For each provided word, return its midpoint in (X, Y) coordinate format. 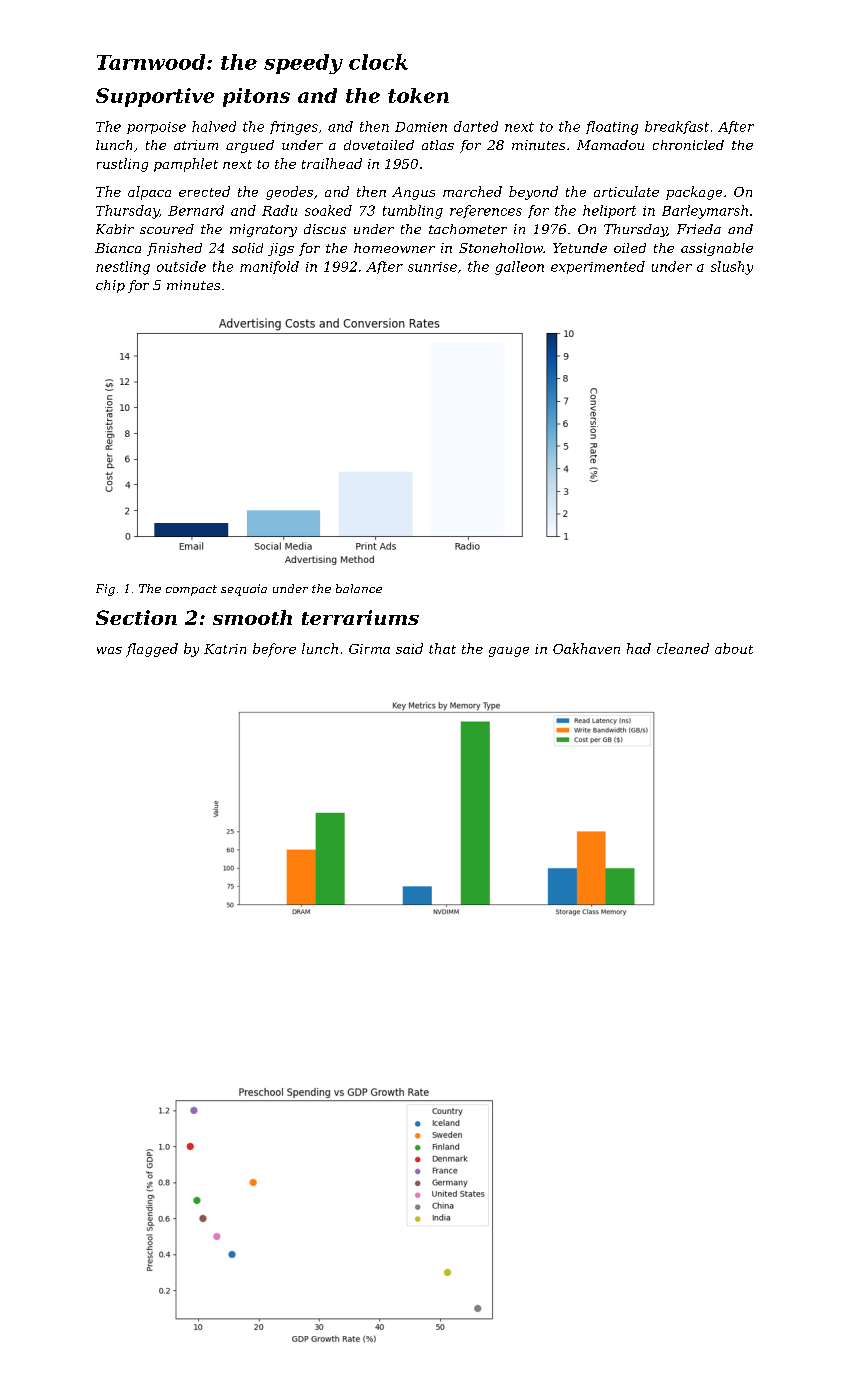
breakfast (677, 127)
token (418, 95)
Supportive (155, 97)
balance (359, 588)
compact (191, 590)
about (734, 648)
